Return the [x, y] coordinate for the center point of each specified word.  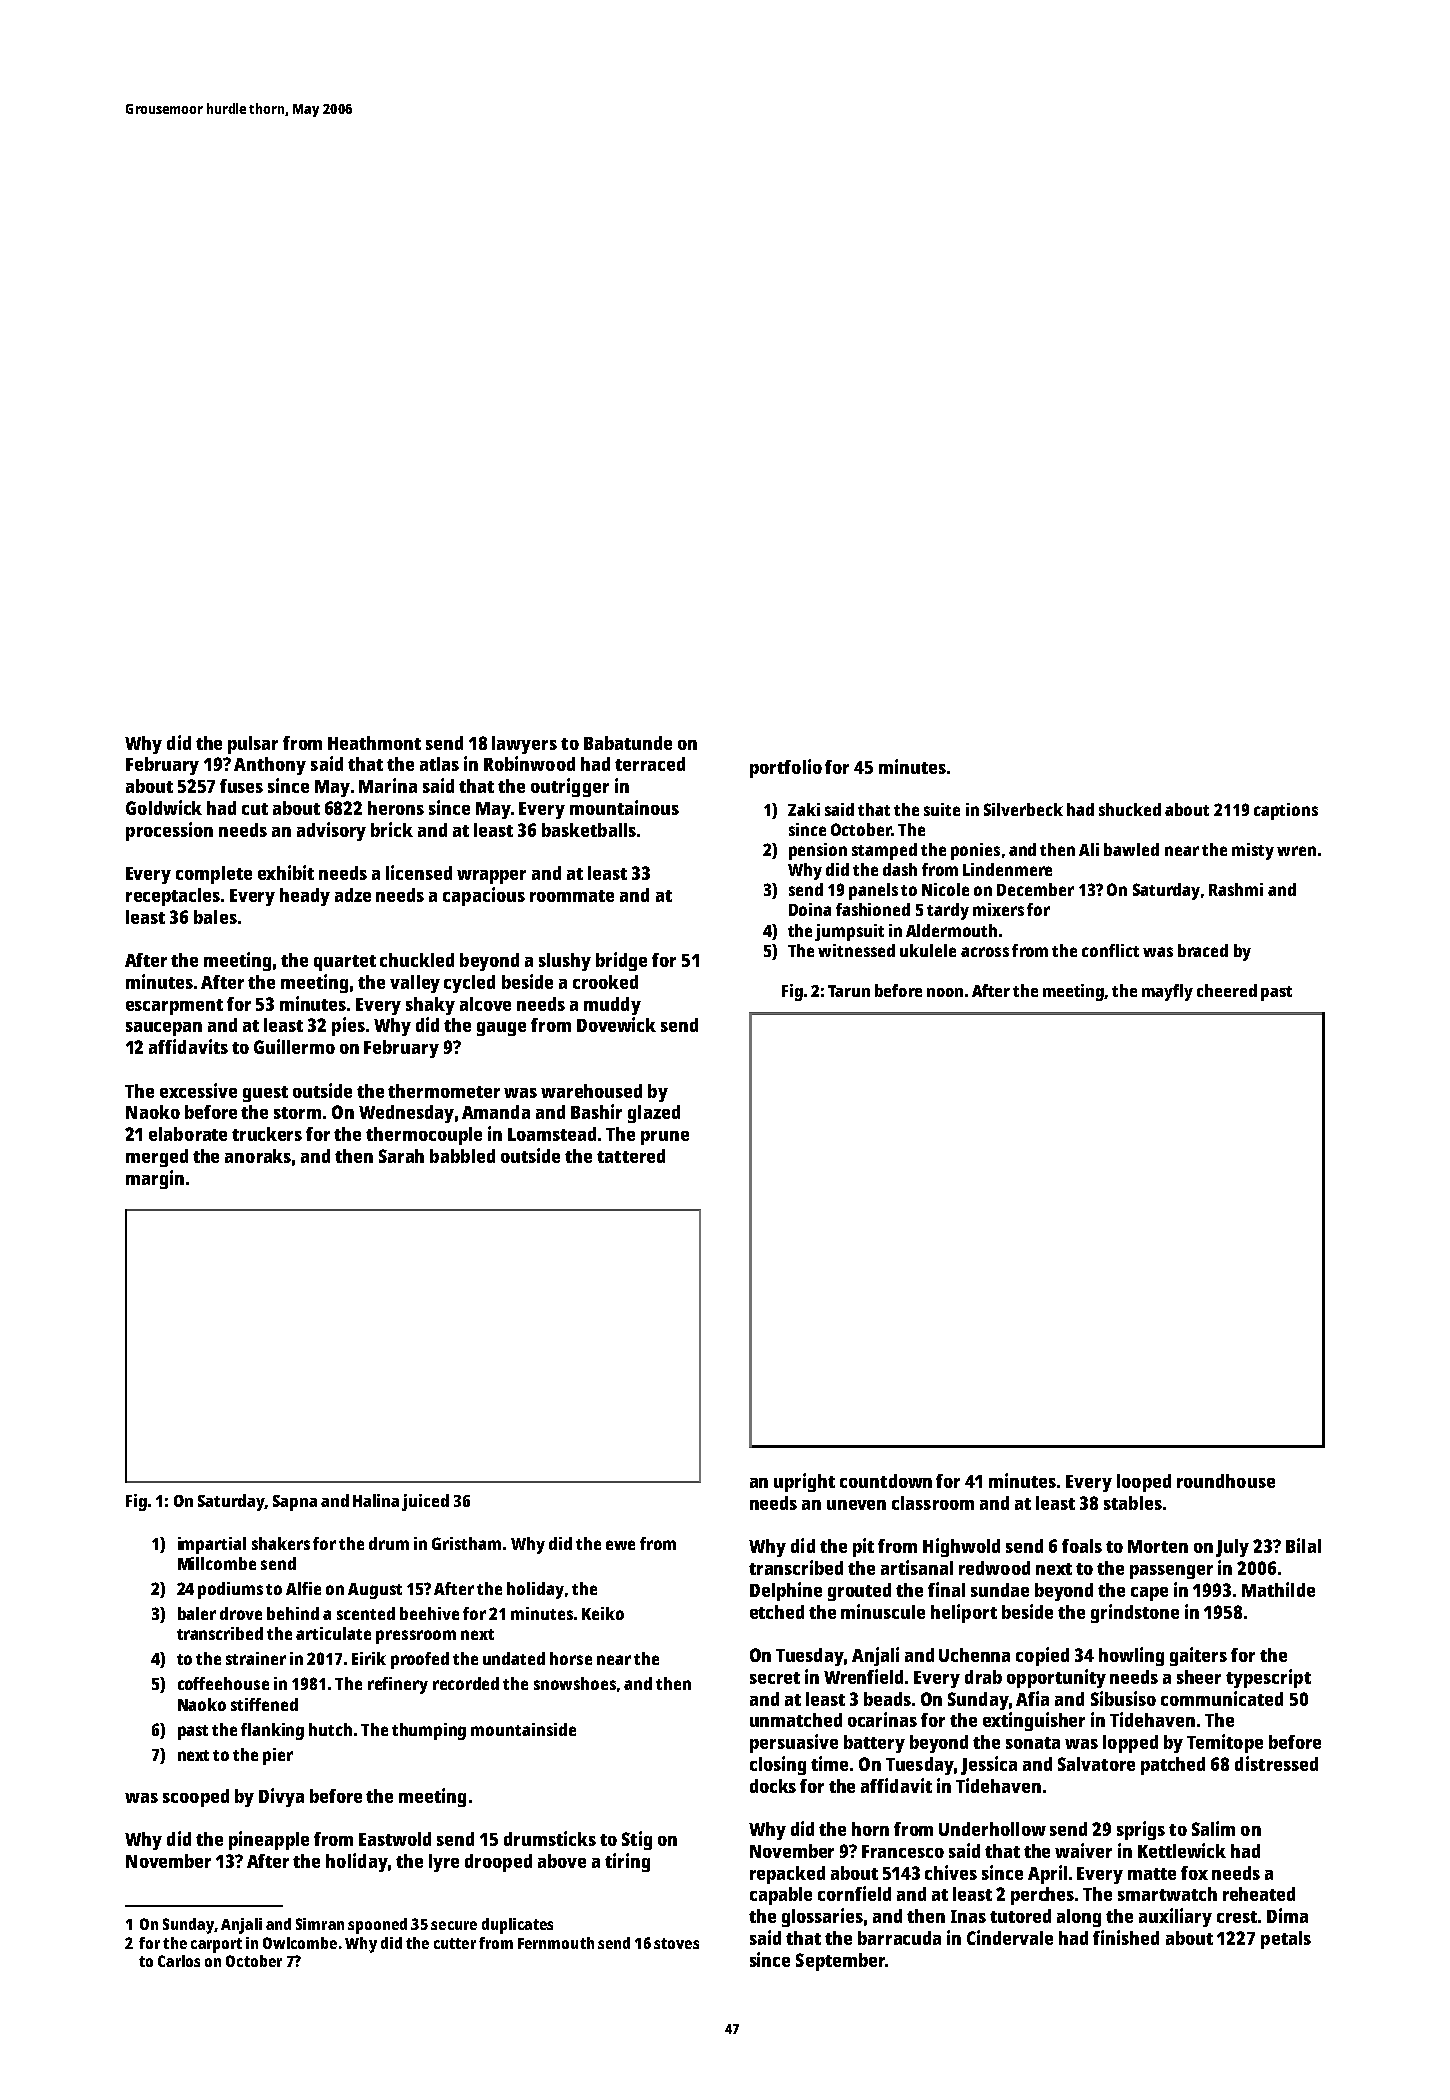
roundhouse [1226, 1481]
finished [1126, 1937]
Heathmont [374, 743]
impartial [212, 1545]
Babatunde [628, 743]
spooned [377, 1926]
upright [804, 1482]
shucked [1130, 809]
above [562, 1861]
